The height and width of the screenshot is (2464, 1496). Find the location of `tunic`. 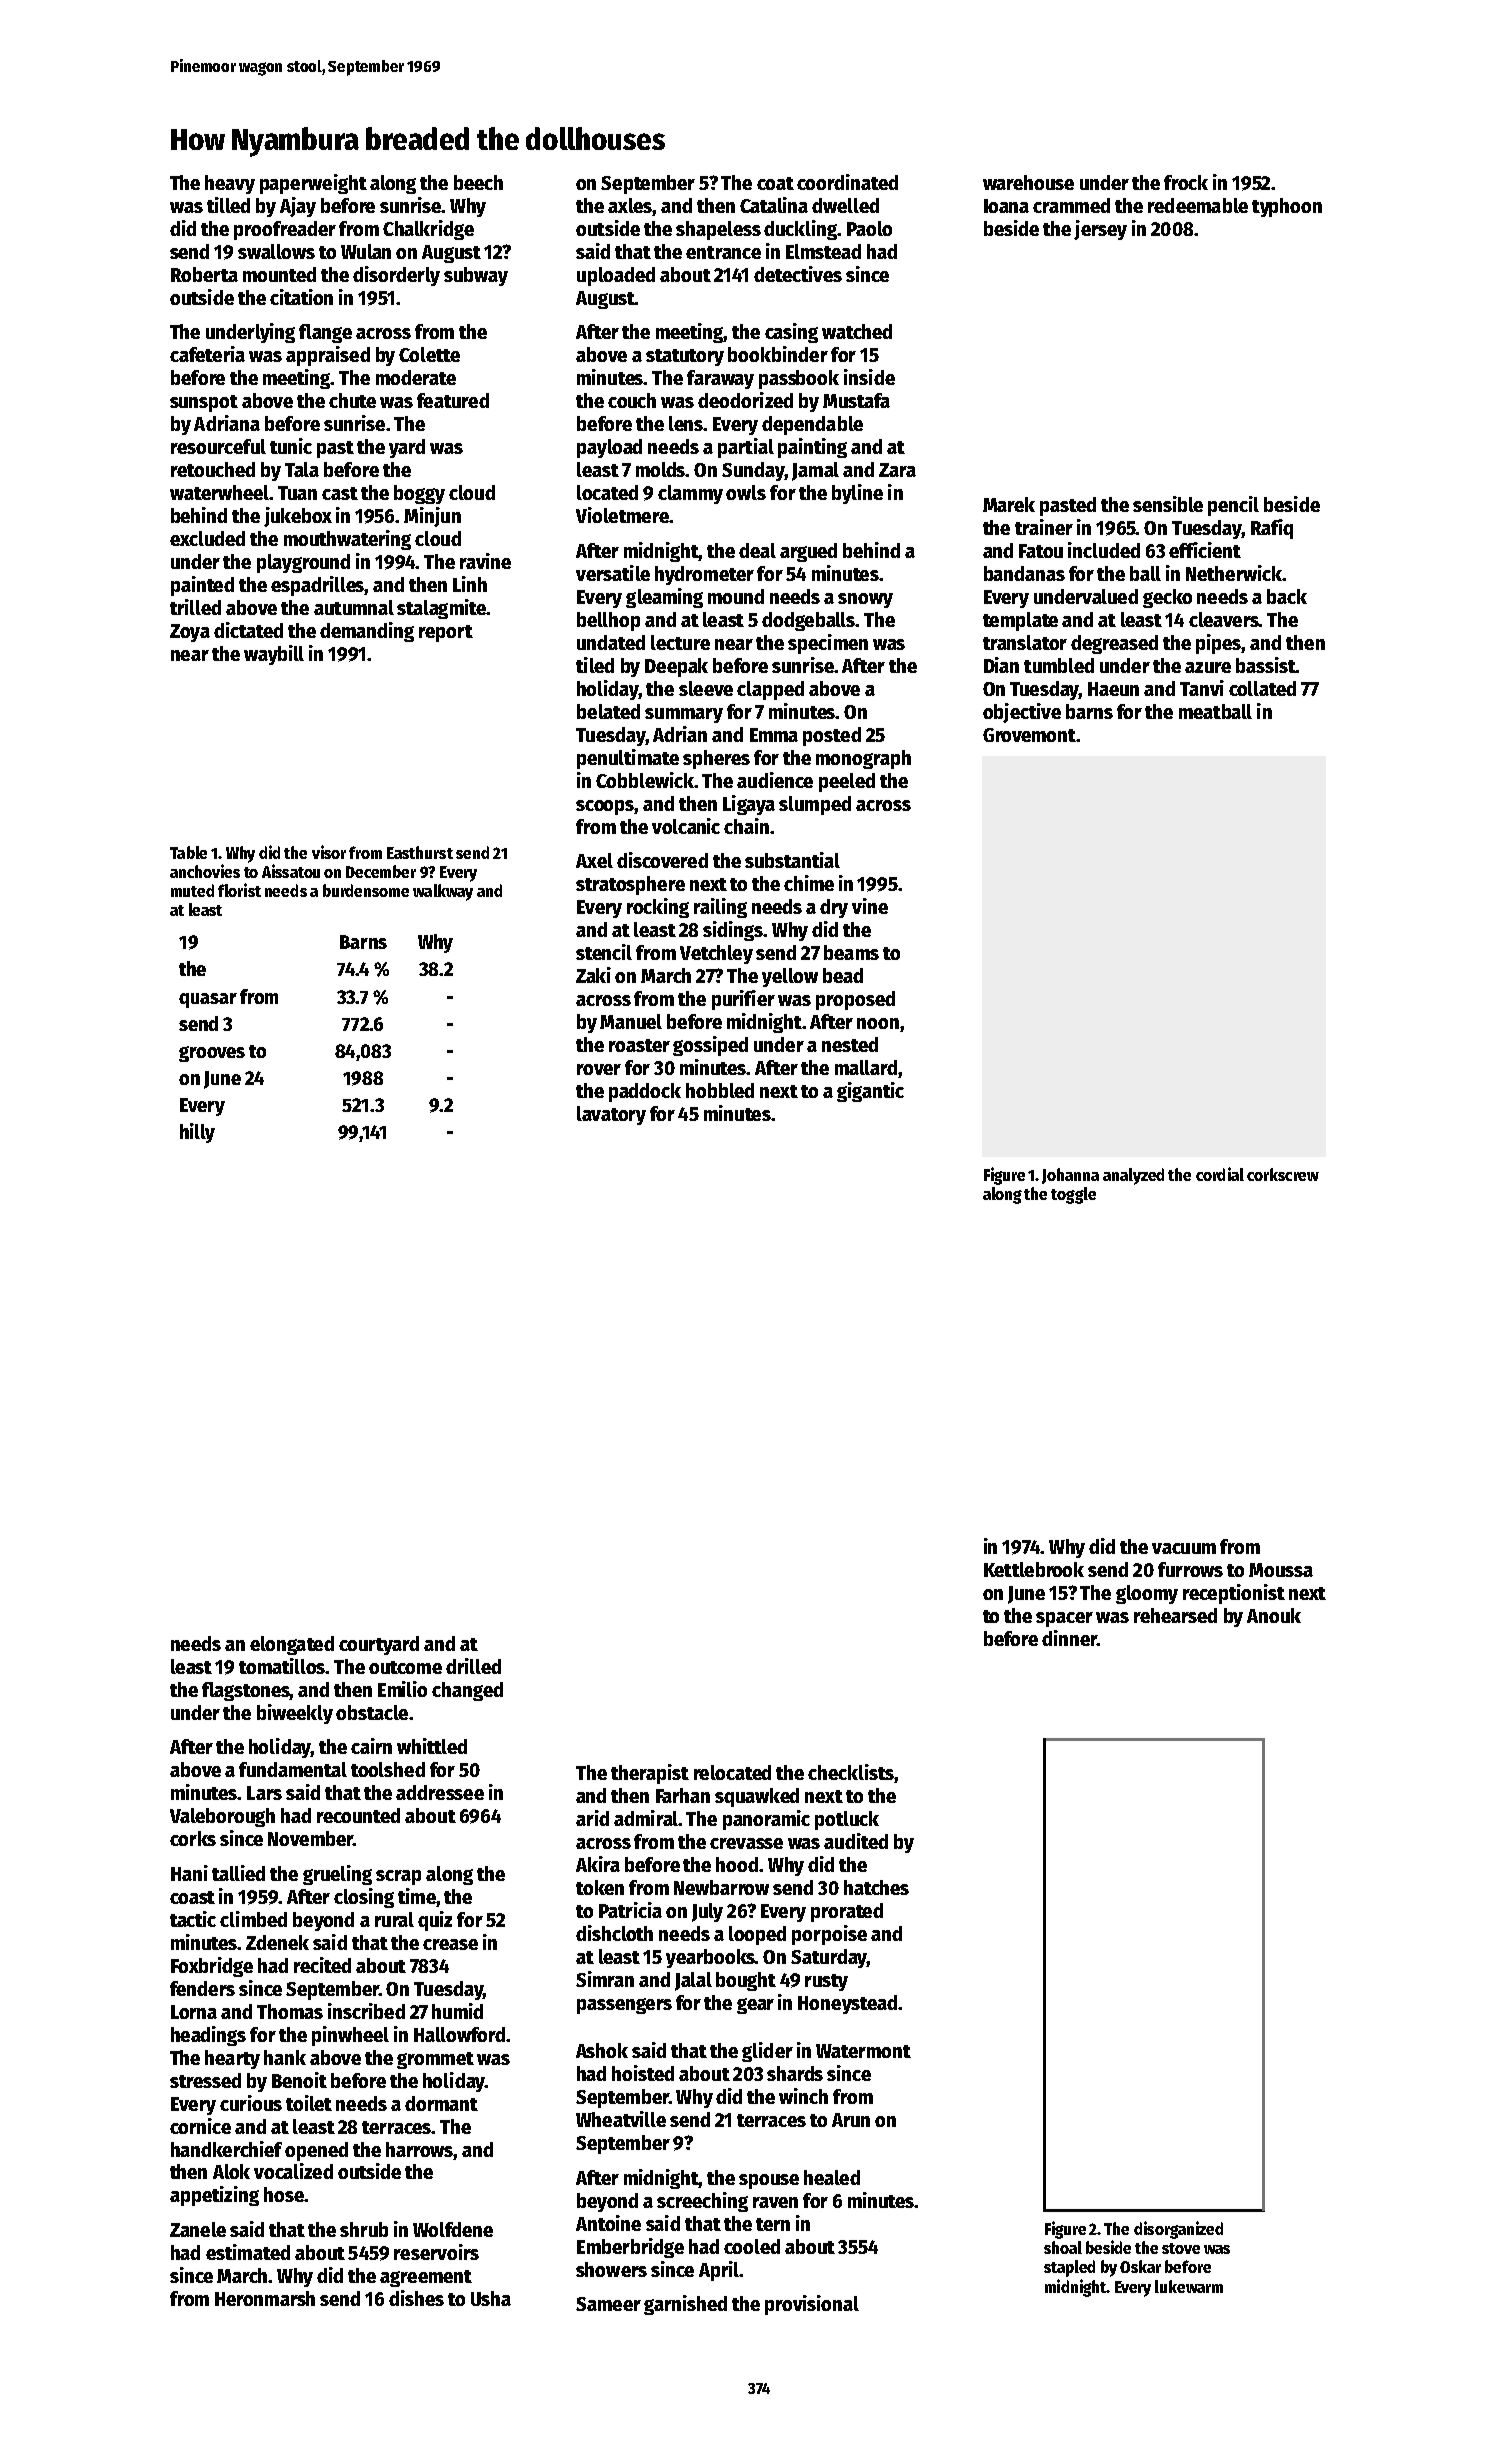

tunic is located at coordinates (291, 446).
